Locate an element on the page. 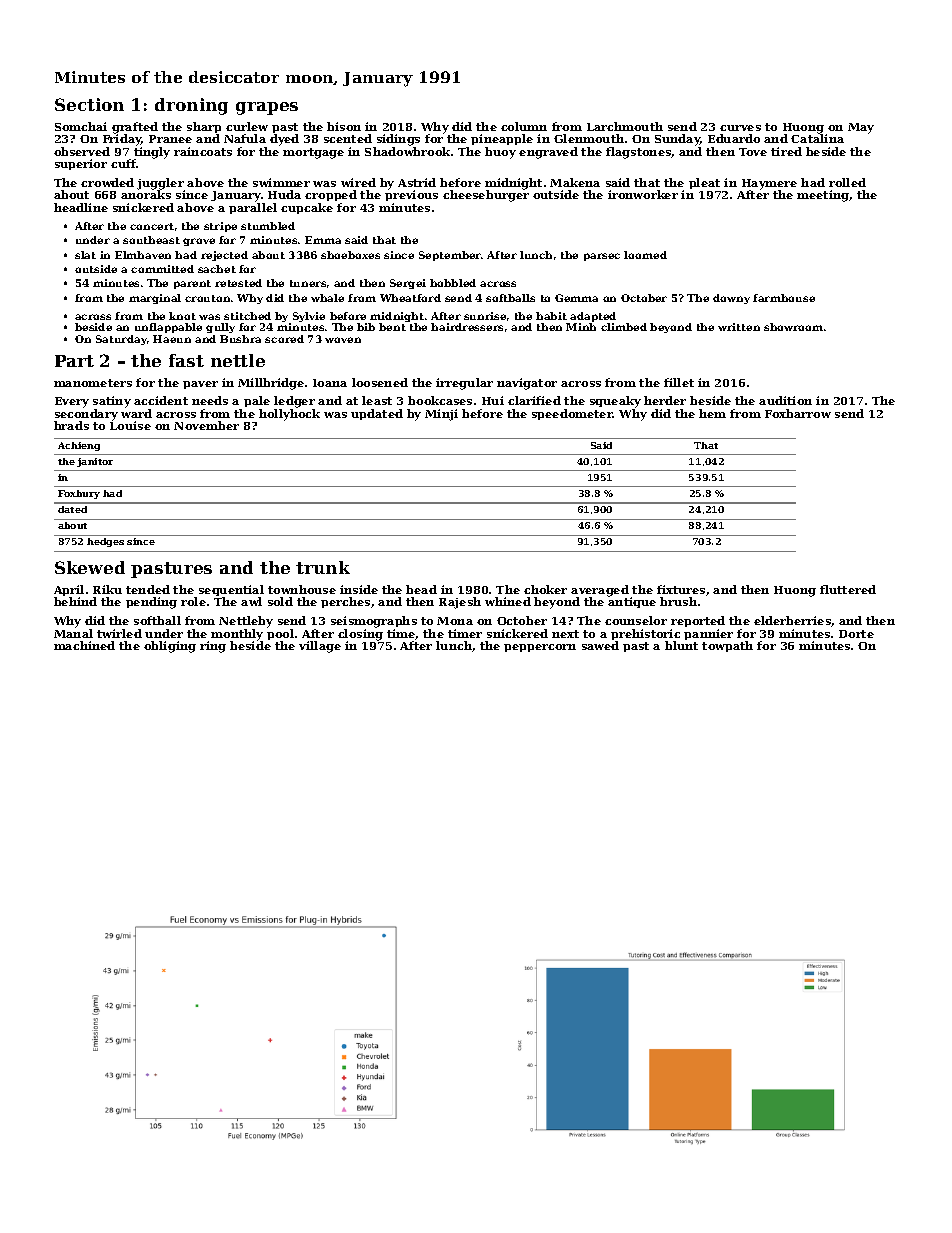  Tove is located at coordinates (753, 152).
